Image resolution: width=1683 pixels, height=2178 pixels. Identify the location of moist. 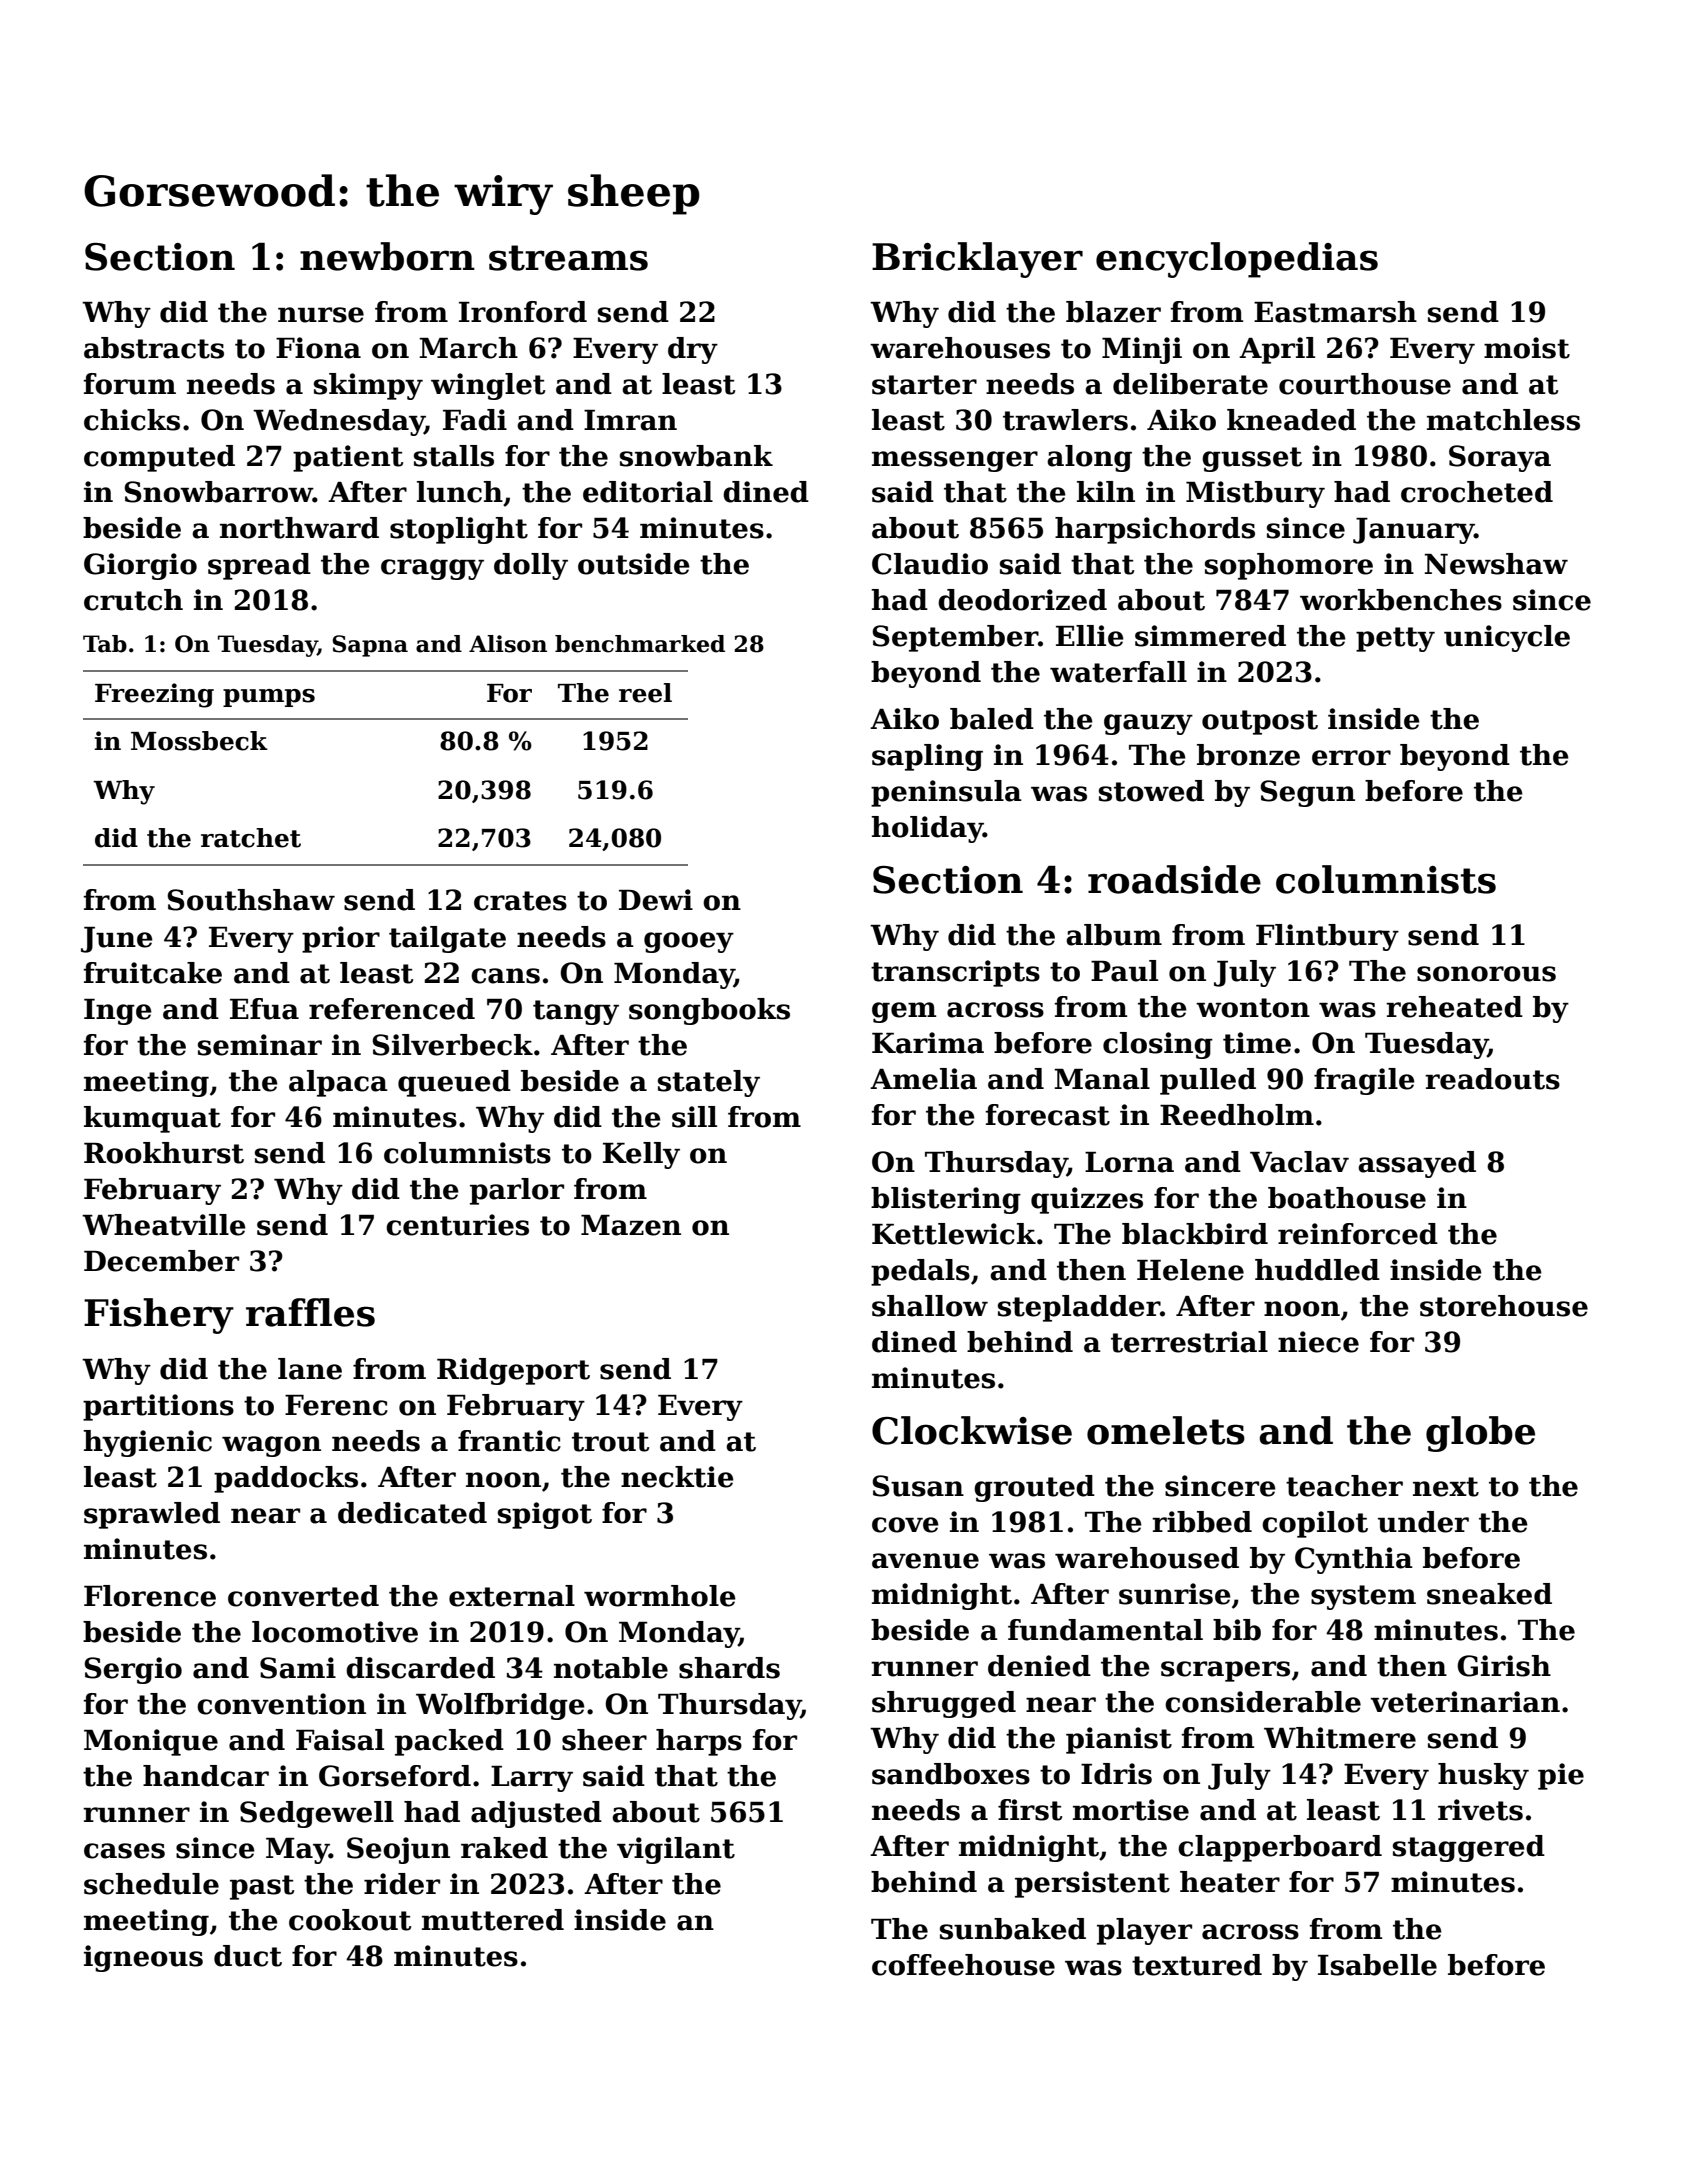
(1527, 348).
